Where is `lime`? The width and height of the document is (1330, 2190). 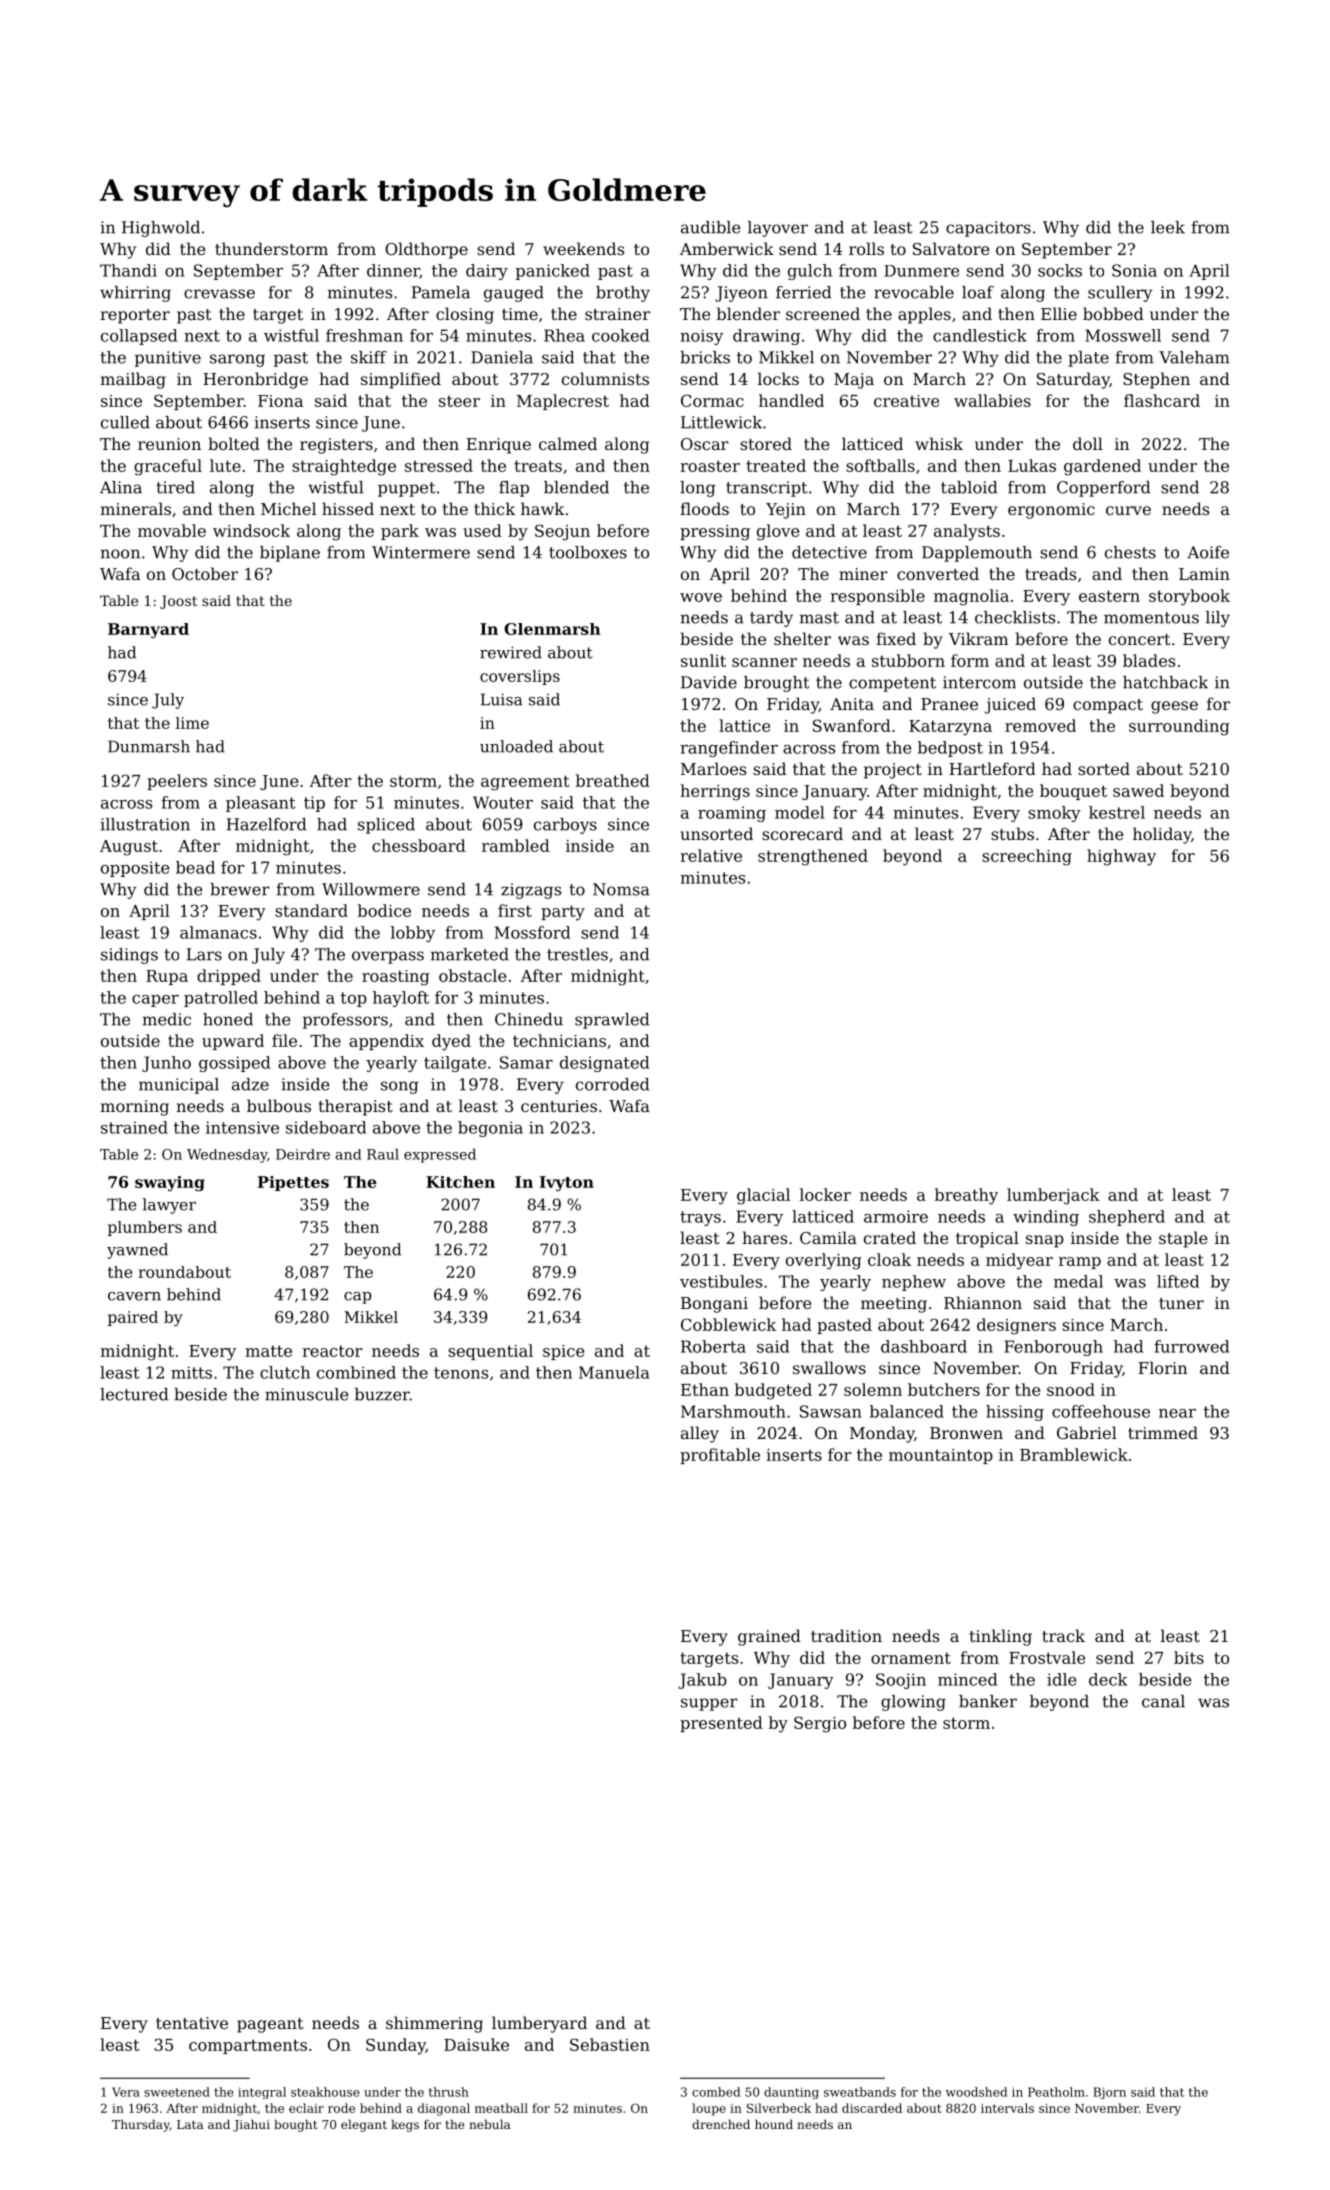
lime is located at coordinates (192, 723).
